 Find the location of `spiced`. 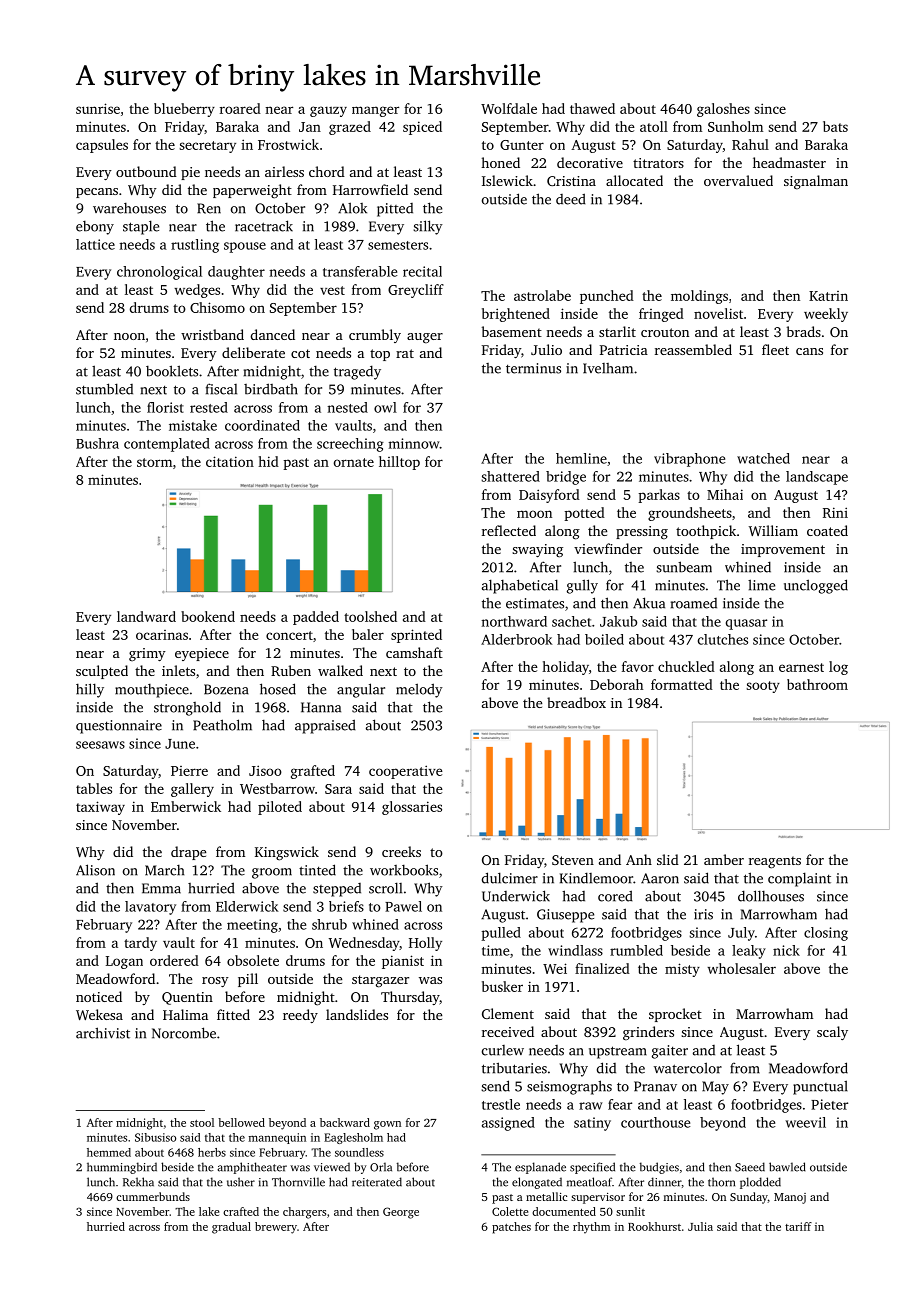

spiced is located at coordinates (422, 128).
